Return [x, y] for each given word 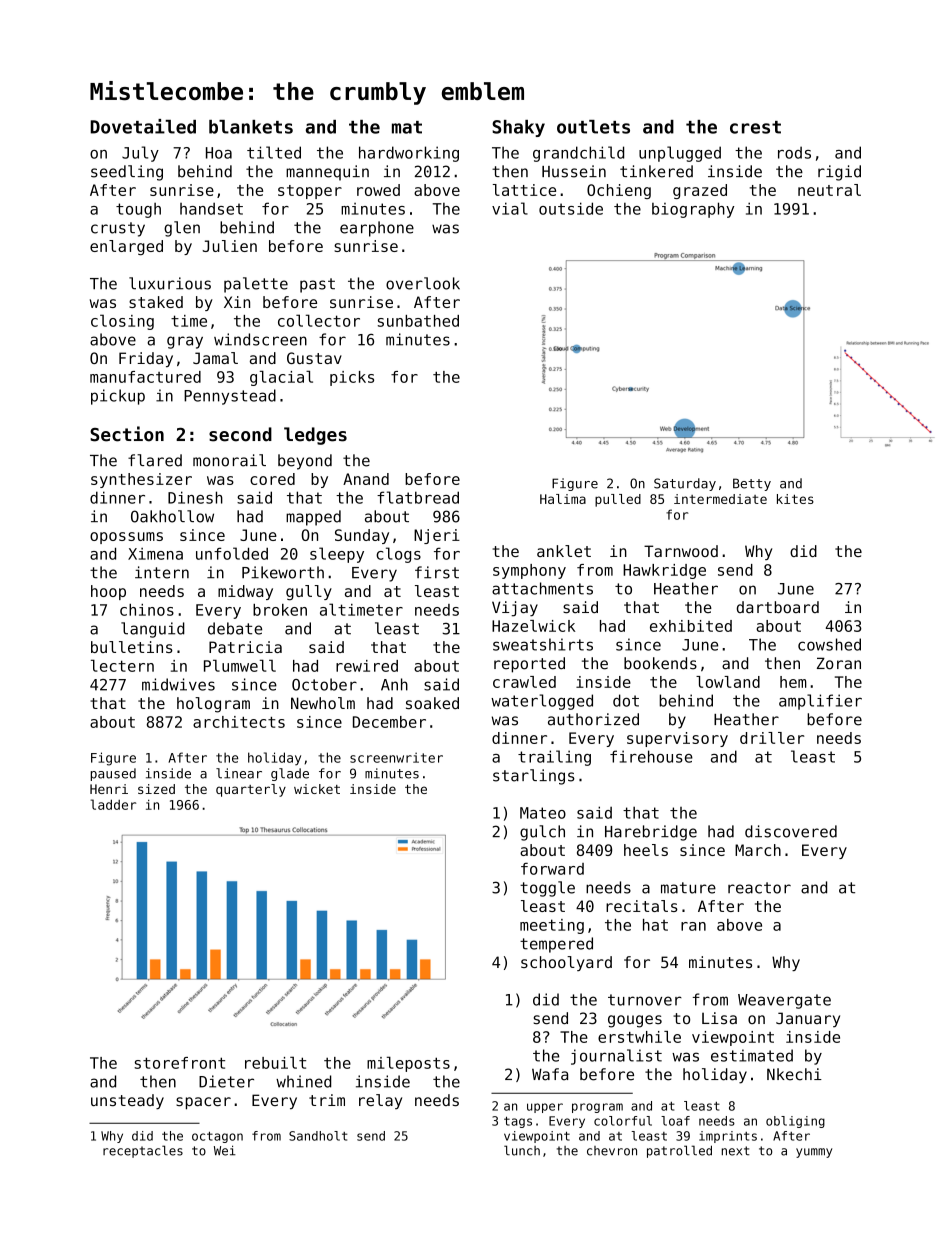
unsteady [127, 1102]
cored [272, 479]
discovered [791, 831]
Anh [394, 684]
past [317, 285]
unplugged [680, 154]
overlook [423, 283]
